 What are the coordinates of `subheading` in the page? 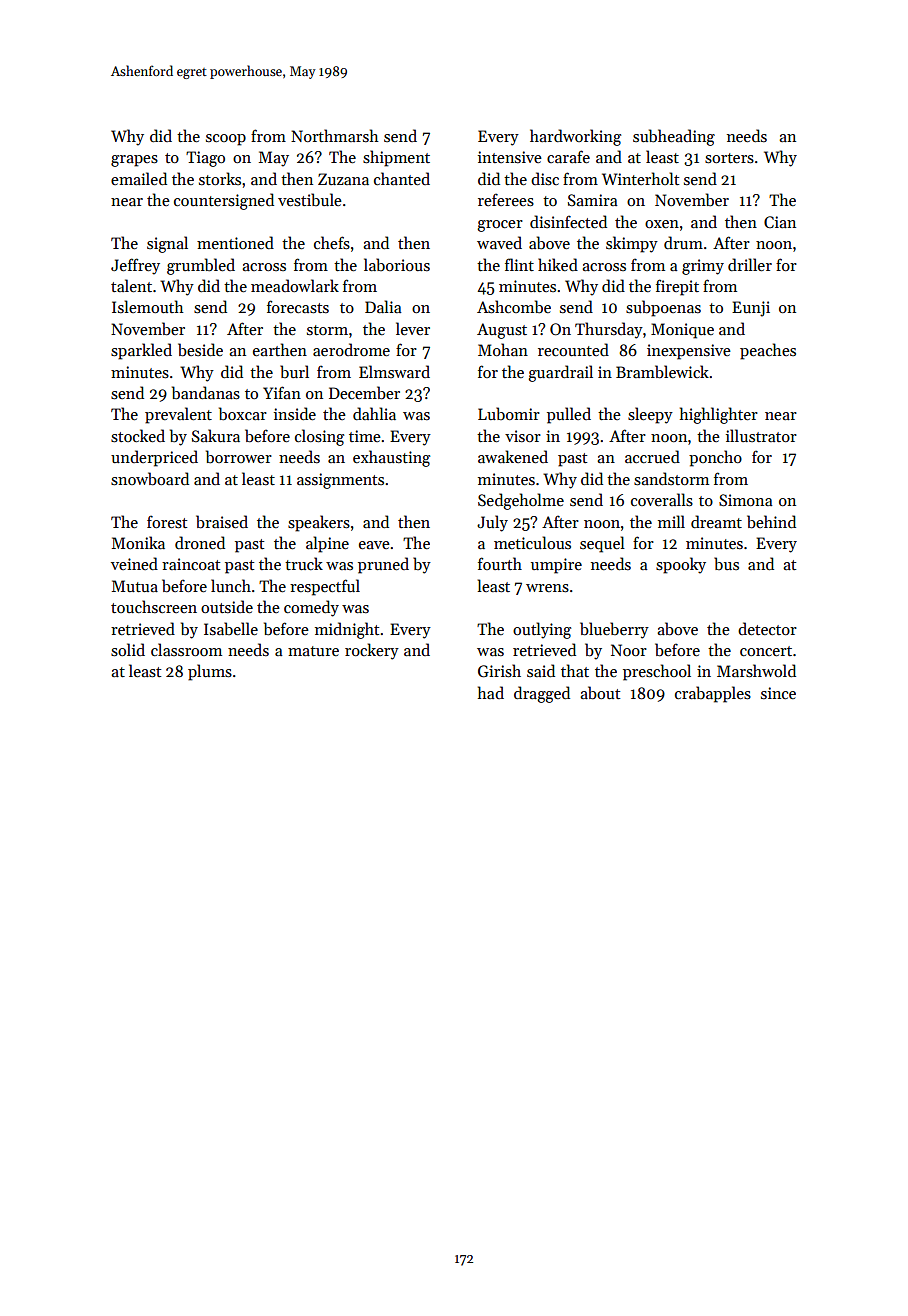 It's located at (674, 137).
